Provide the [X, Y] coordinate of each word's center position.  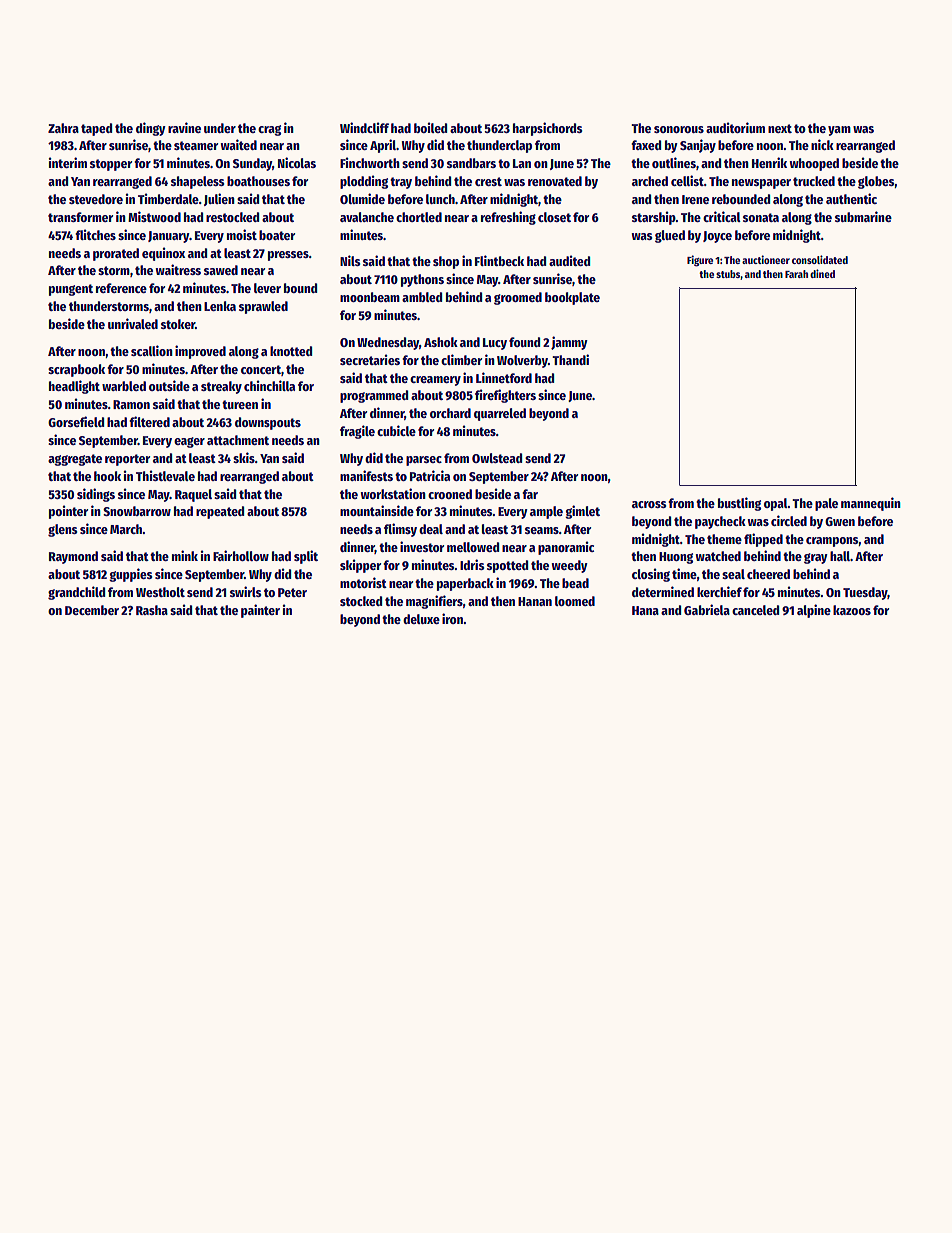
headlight [74, 387]
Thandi [570, 359]
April [383, 146]
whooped [814, 164]
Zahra [63, 128]
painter [260, 611]
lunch [440, 199]
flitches [95, 234]
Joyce [717, 237]
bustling [739, 504]
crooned [450, 494]
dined [822, 273]
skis [244, 457]
